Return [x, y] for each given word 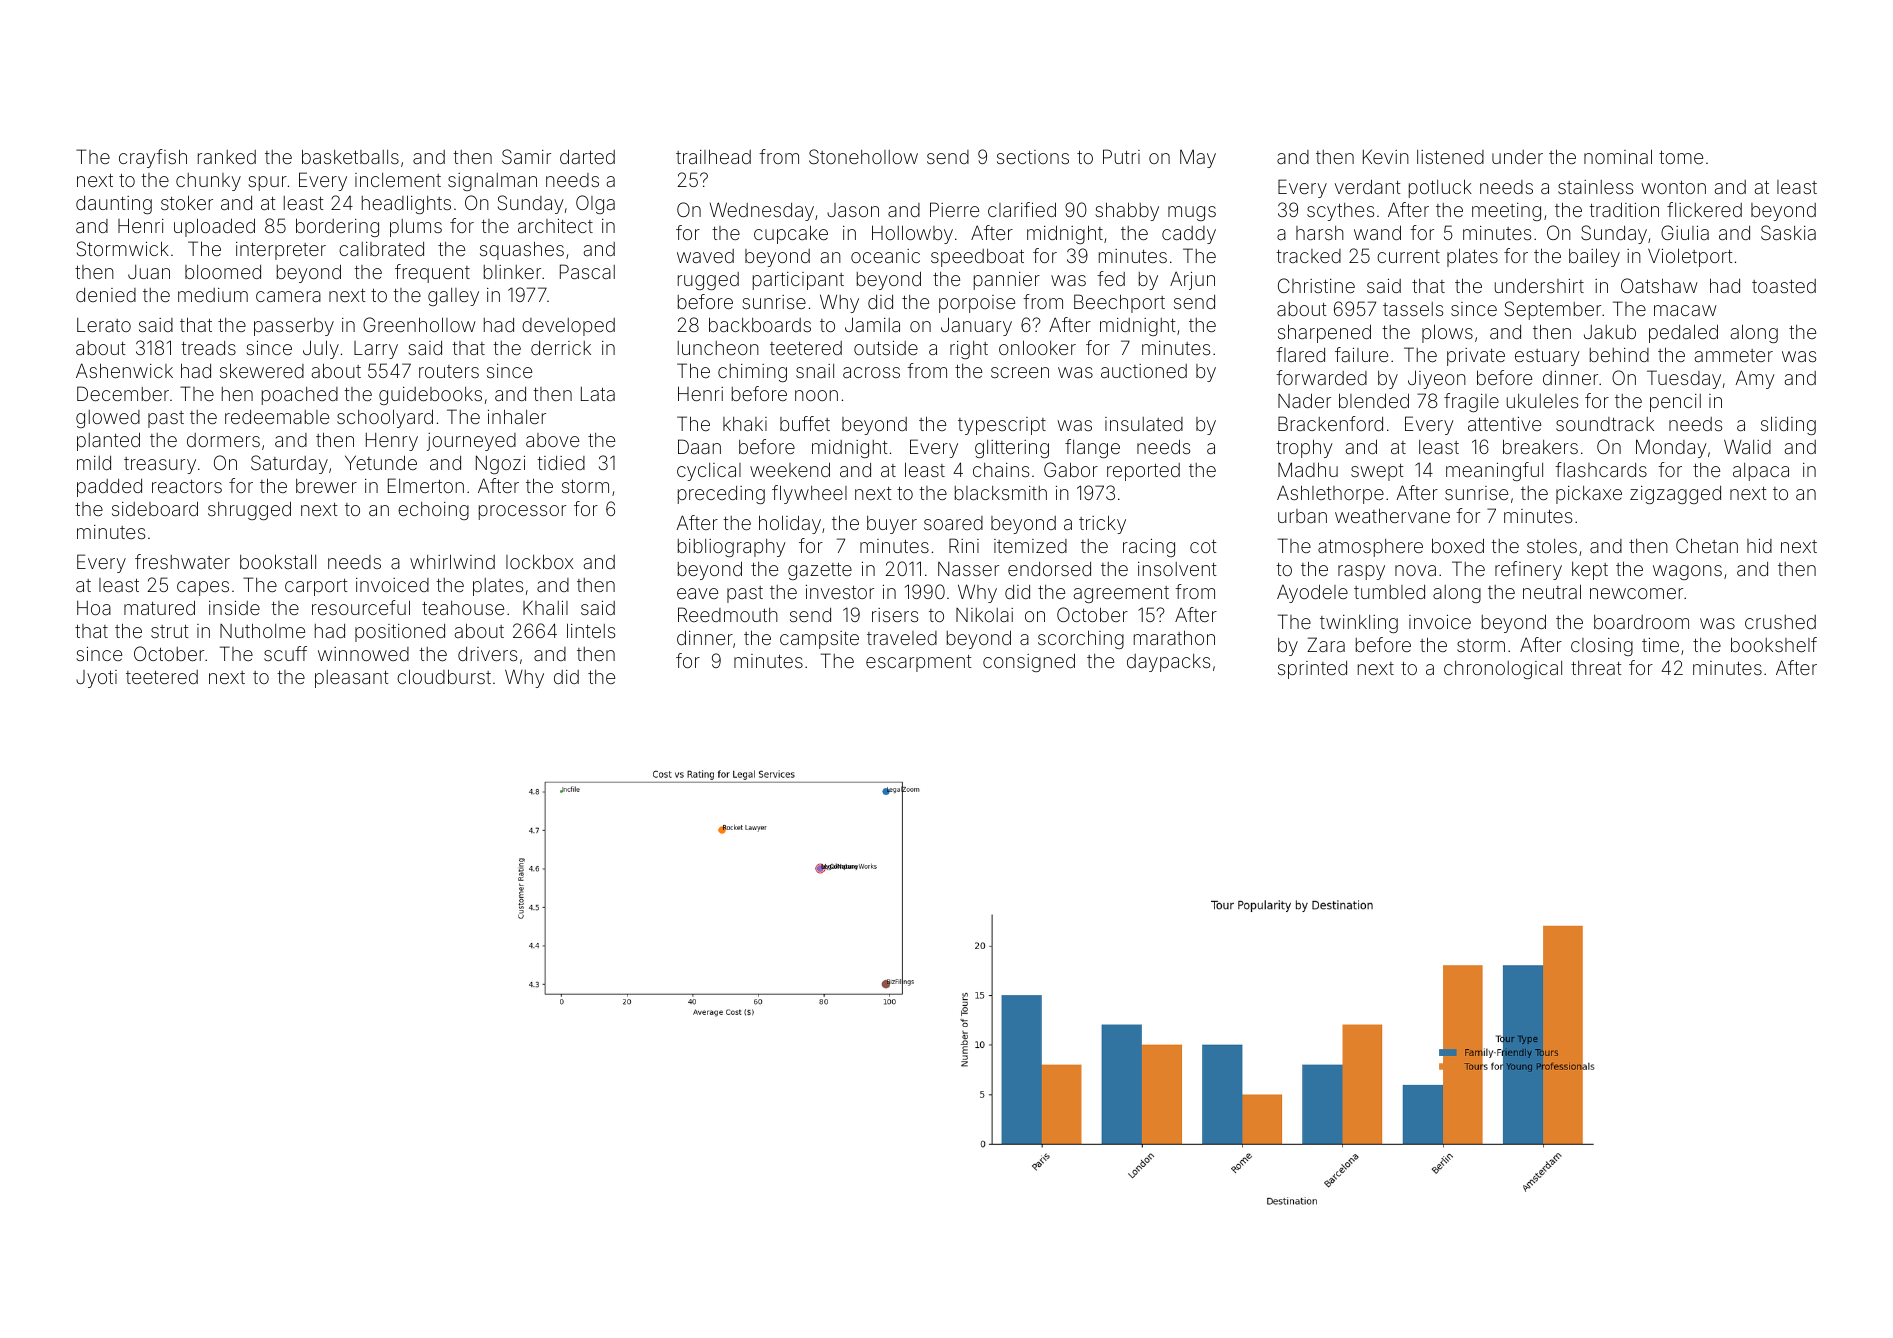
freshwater [182, 561]
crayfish [153, 158]
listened [1450, 157]
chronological [1503, 670]
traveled [902, 638]
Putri [1121, 156]
